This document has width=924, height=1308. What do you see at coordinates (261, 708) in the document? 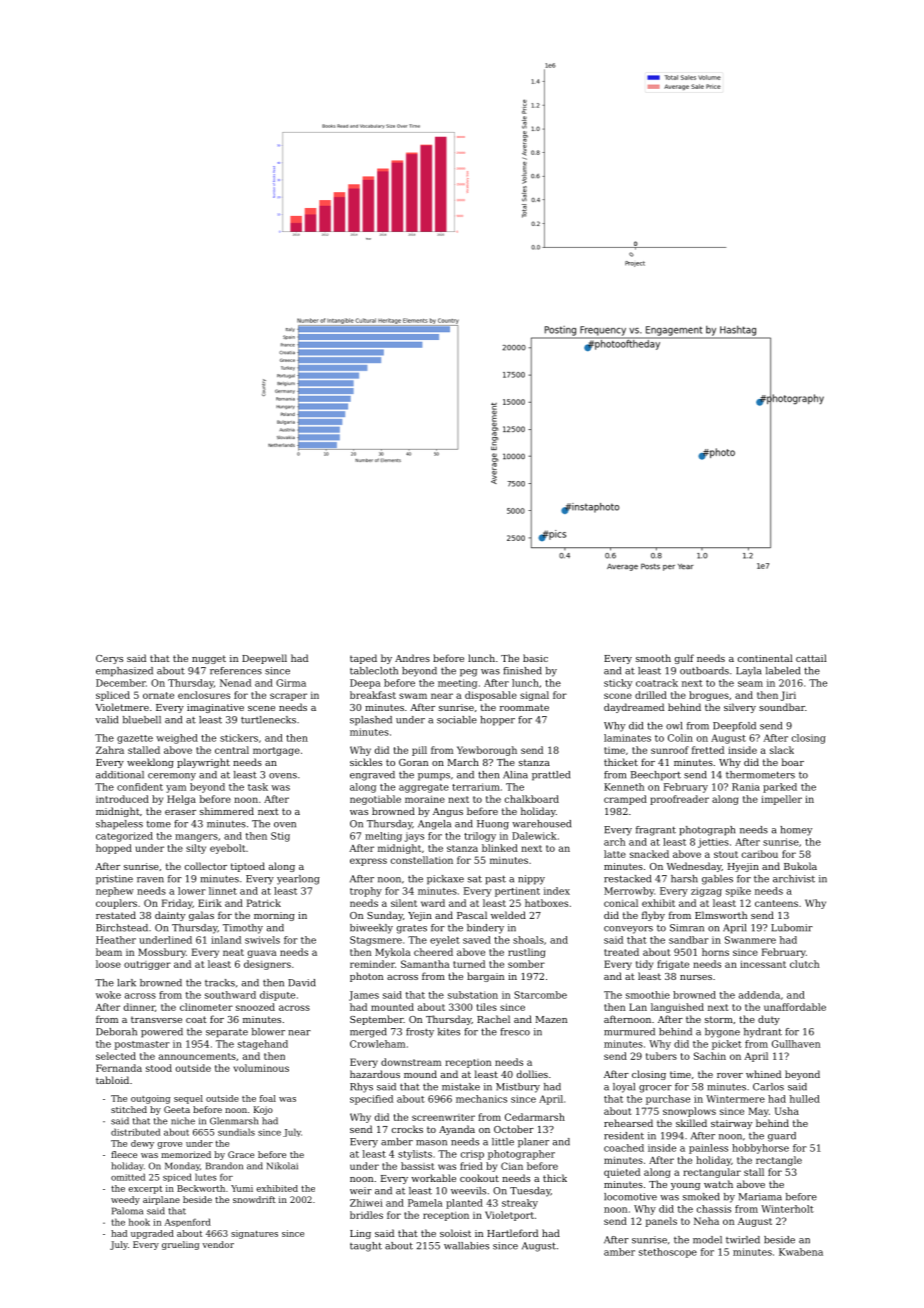
I see `scene` at bounding box center [261, 708].
